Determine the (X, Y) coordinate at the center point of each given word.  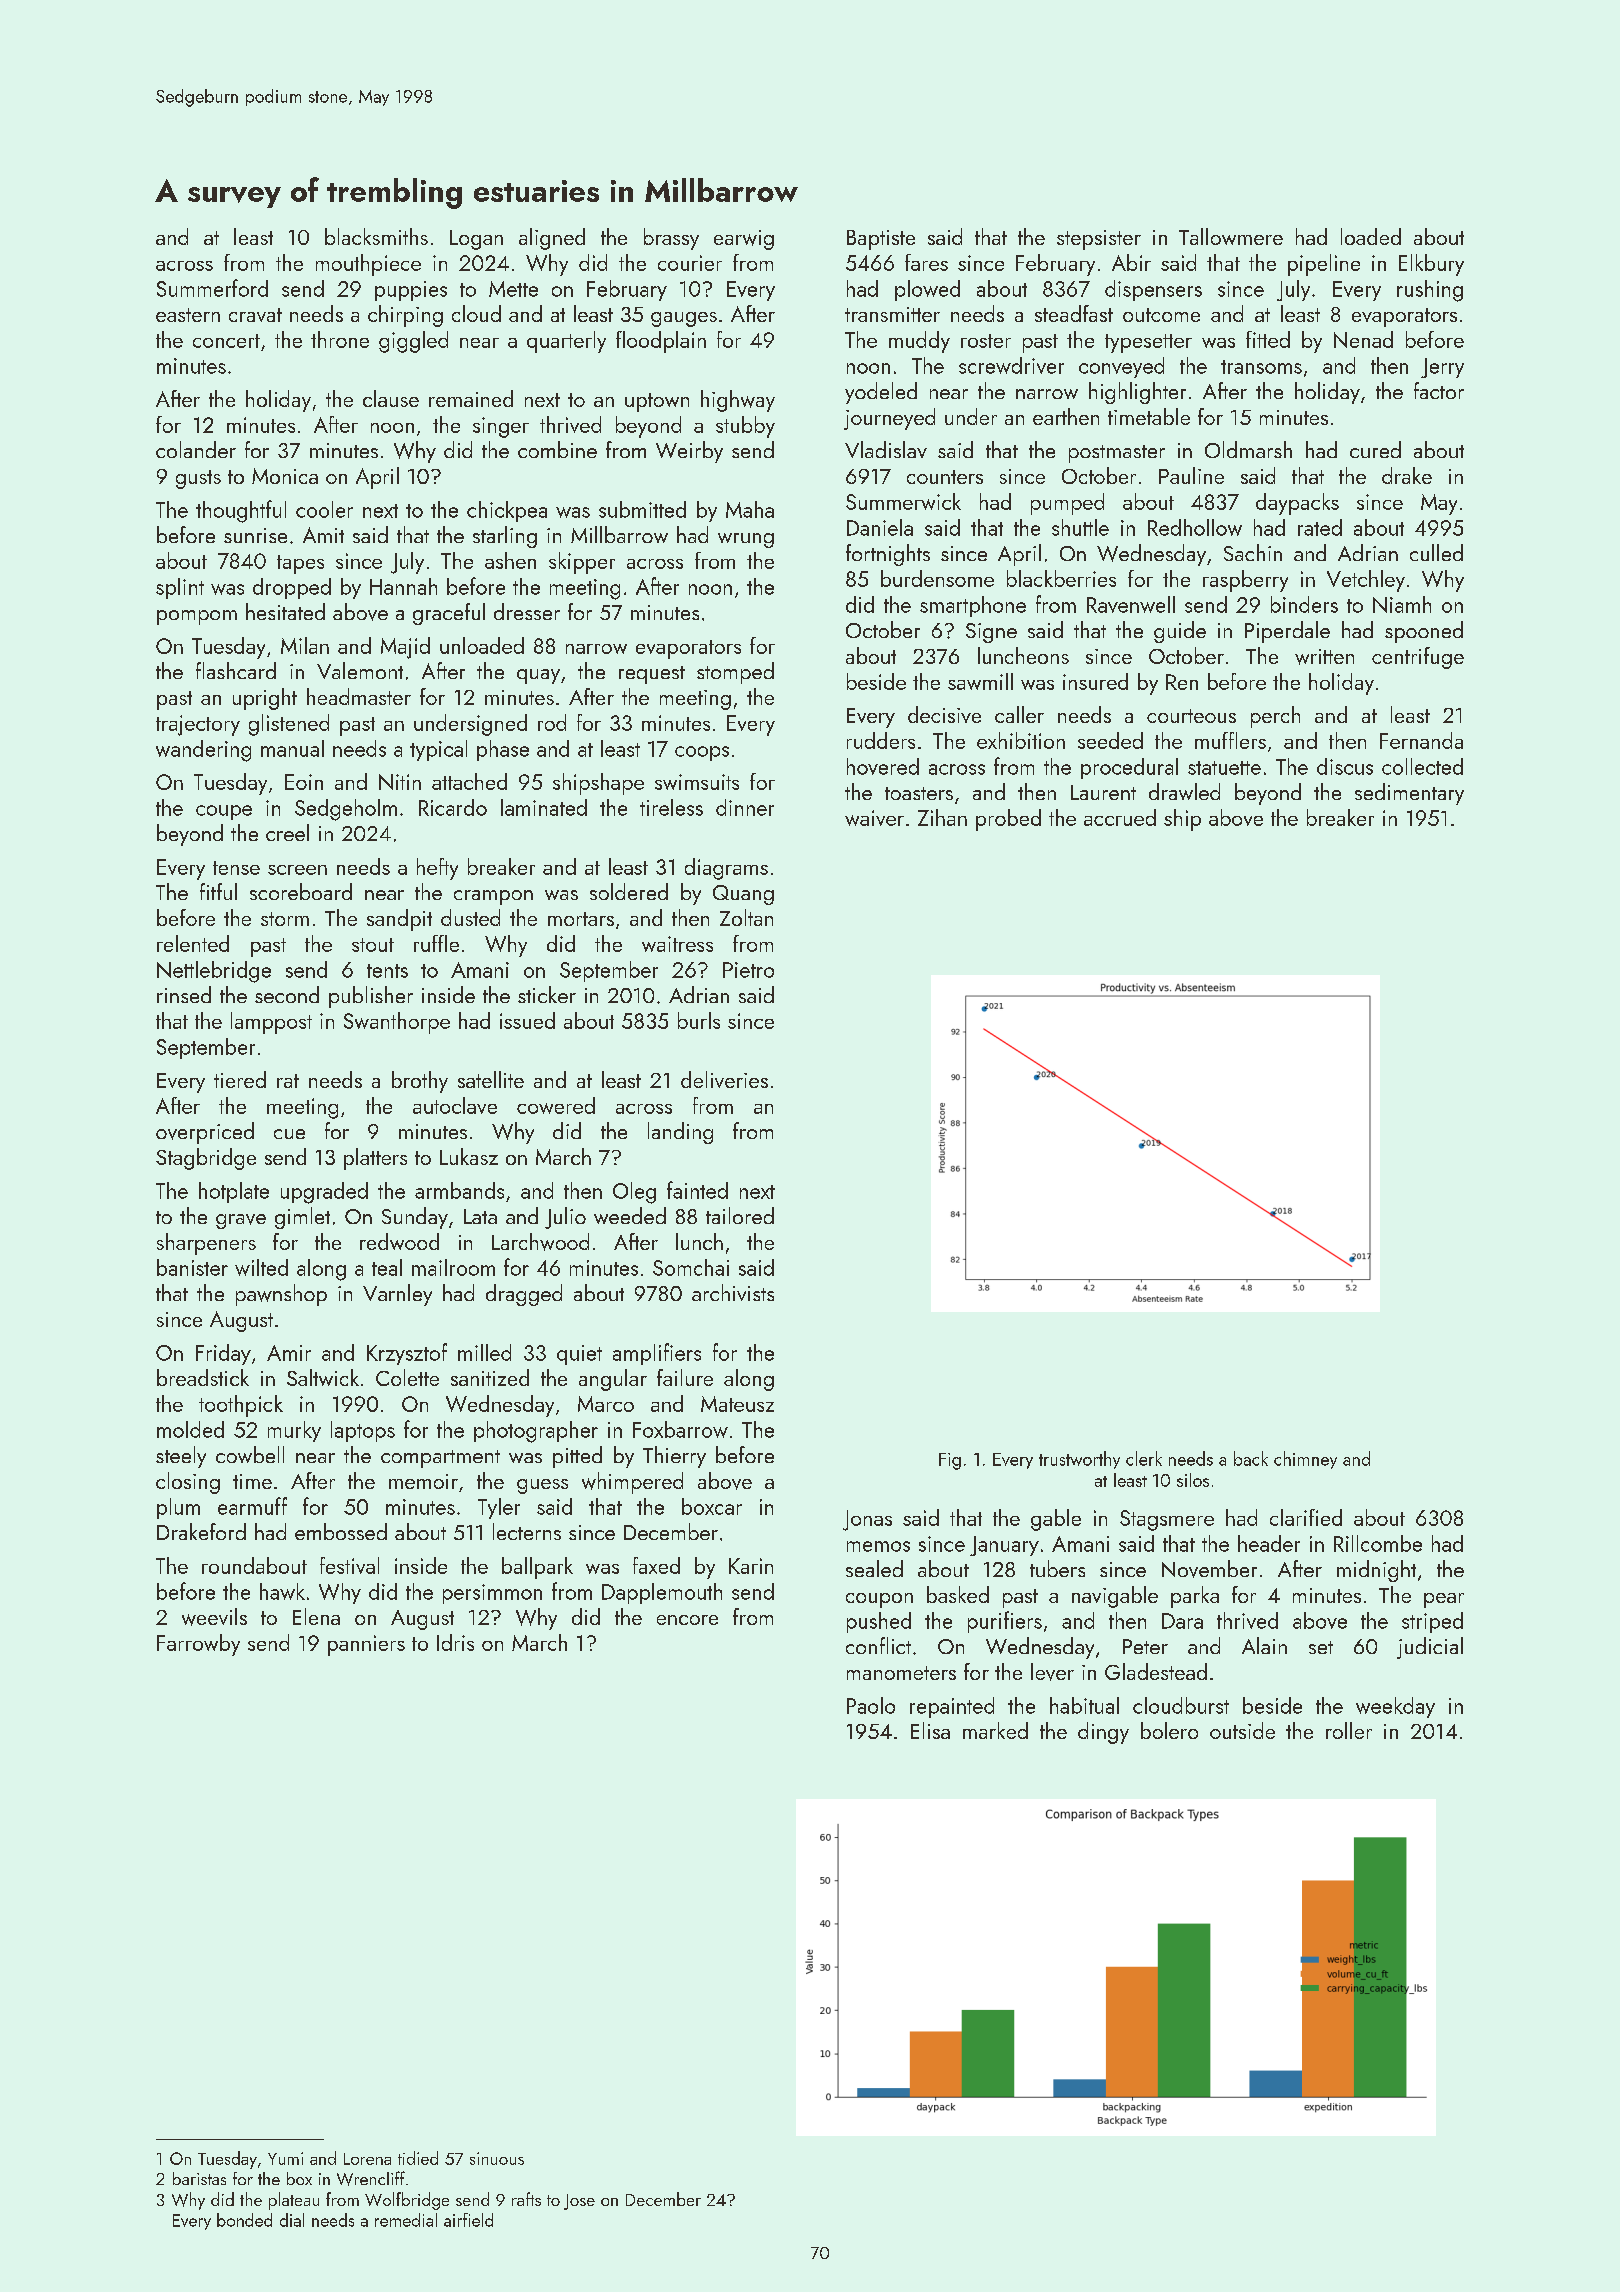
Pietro (748, 970)
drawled (1184, 791)
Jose (579, 2202)
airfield (468, 2220)
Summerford (212, 288)
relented (193, 943)
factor (1439, 390)
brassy (671, 239)
